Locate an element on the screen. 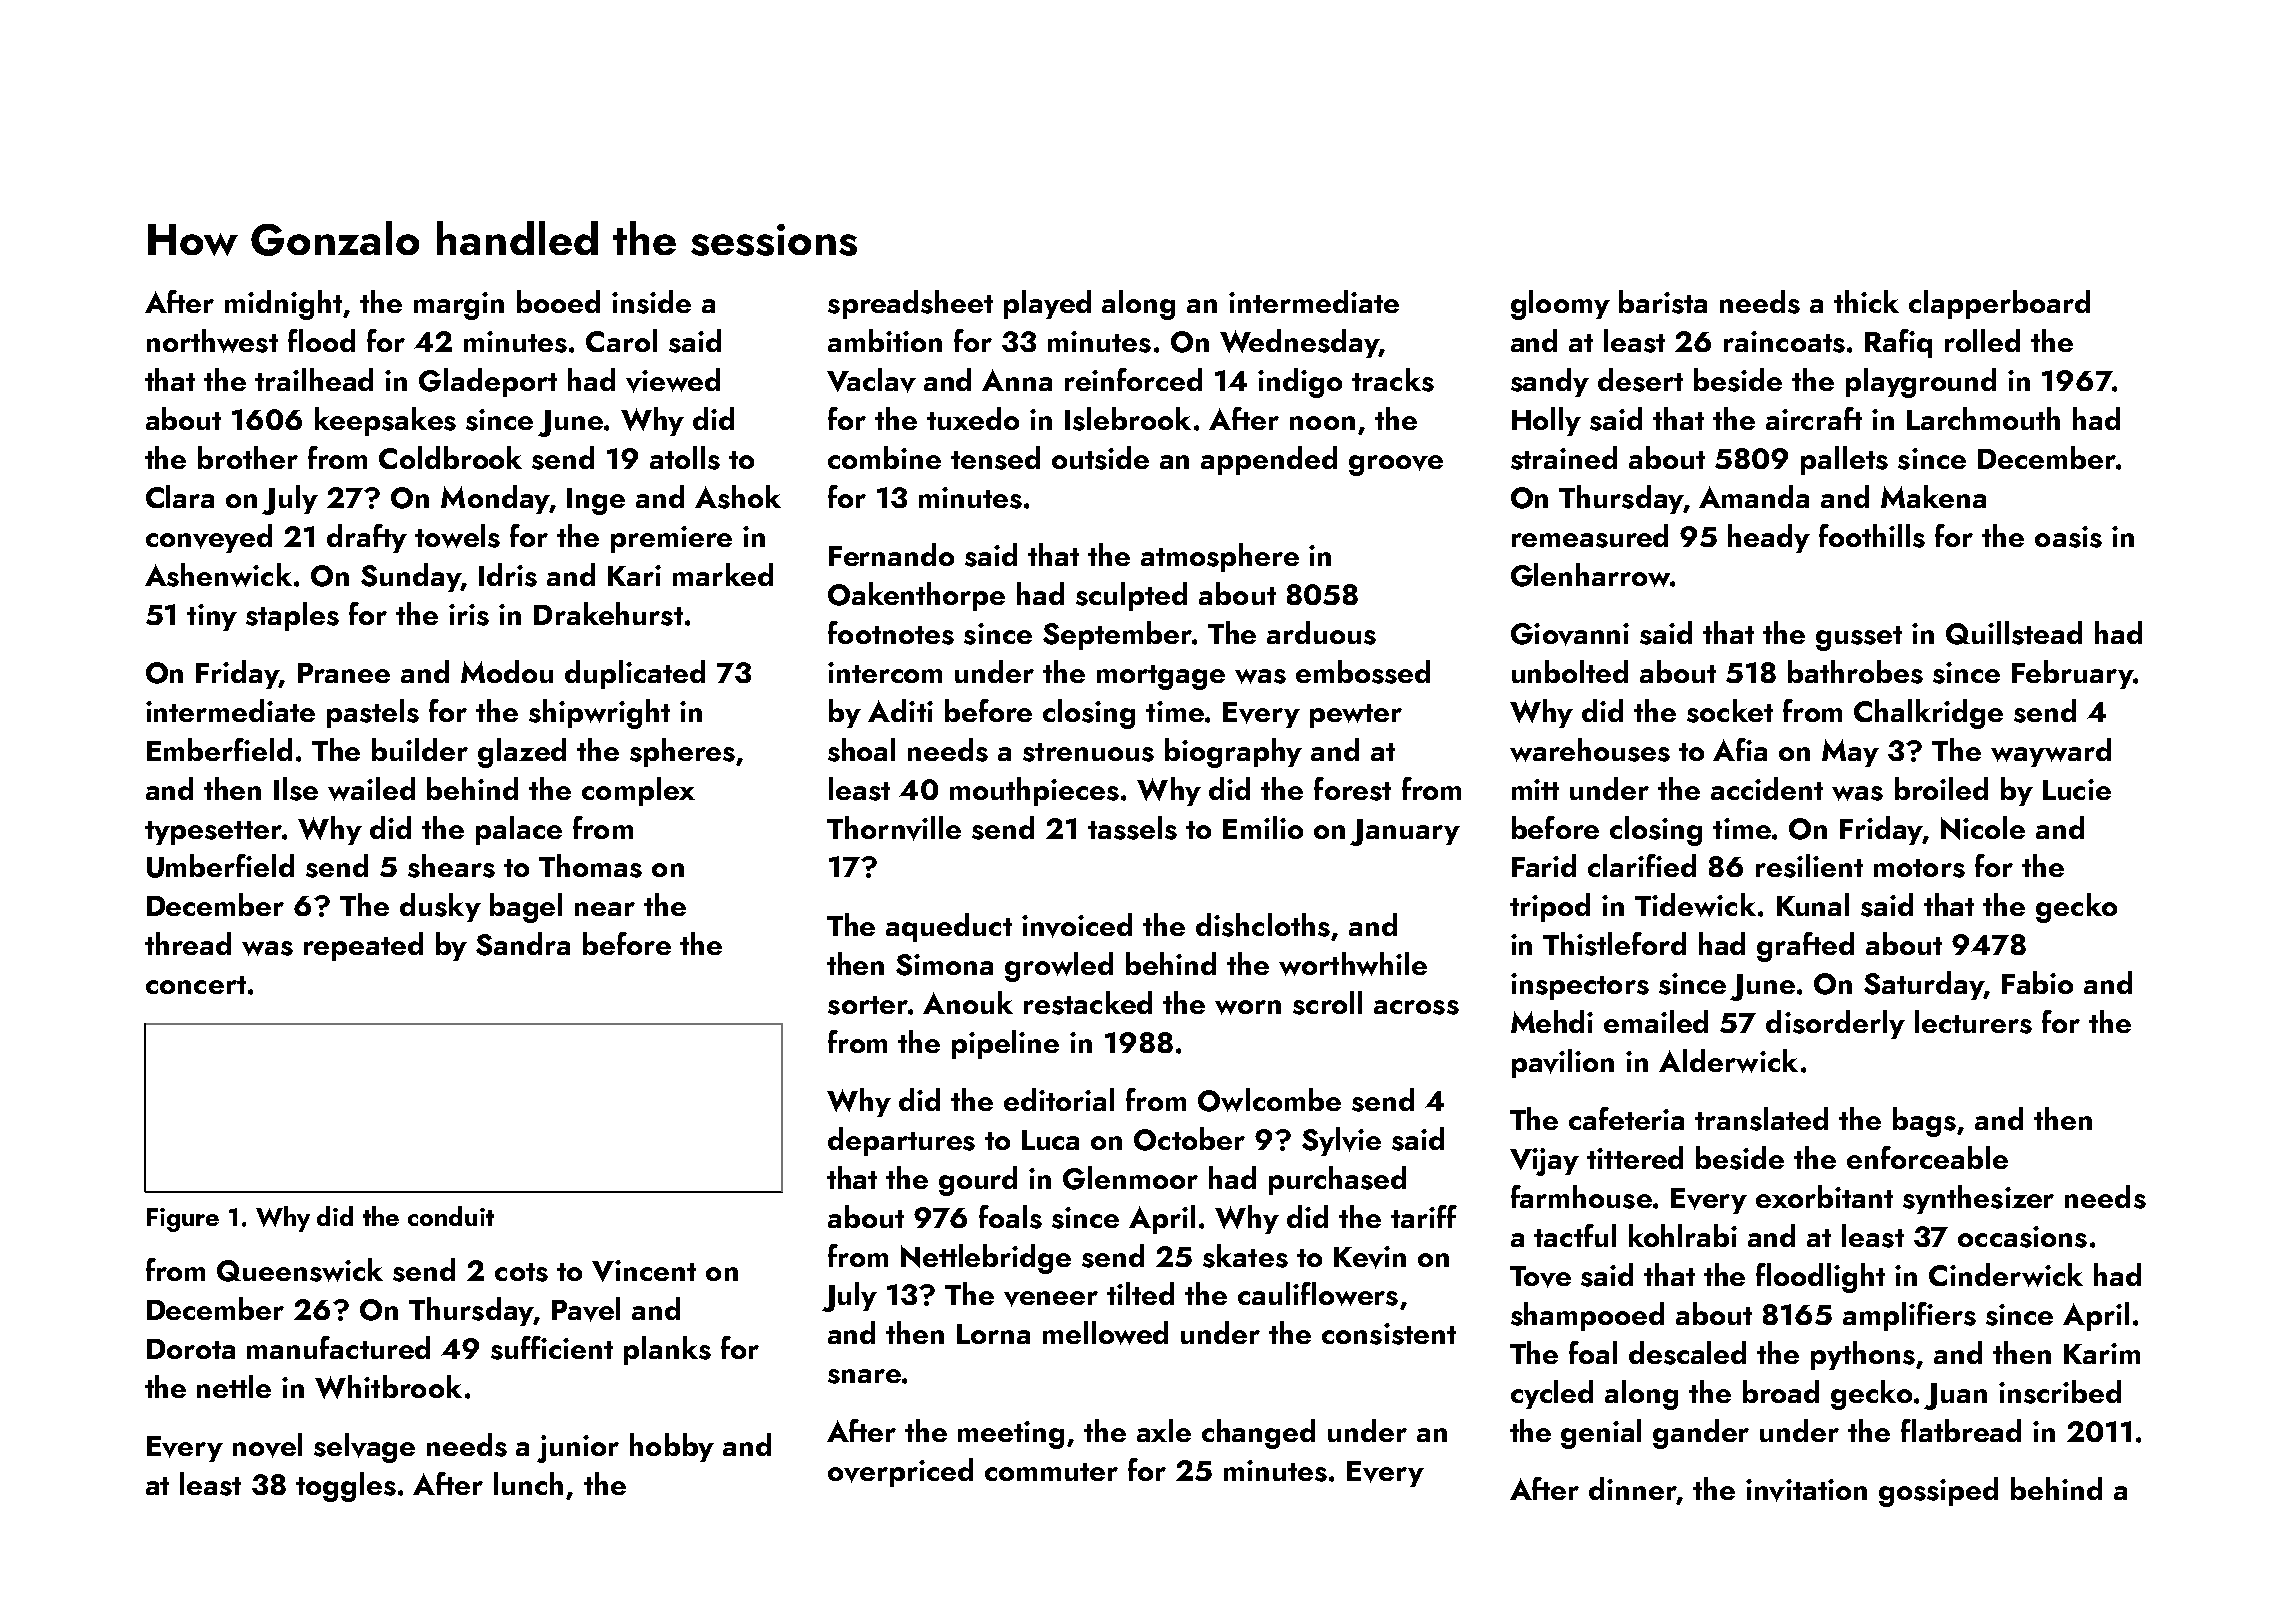  Emberfield is located at coordinates (219, 749).
